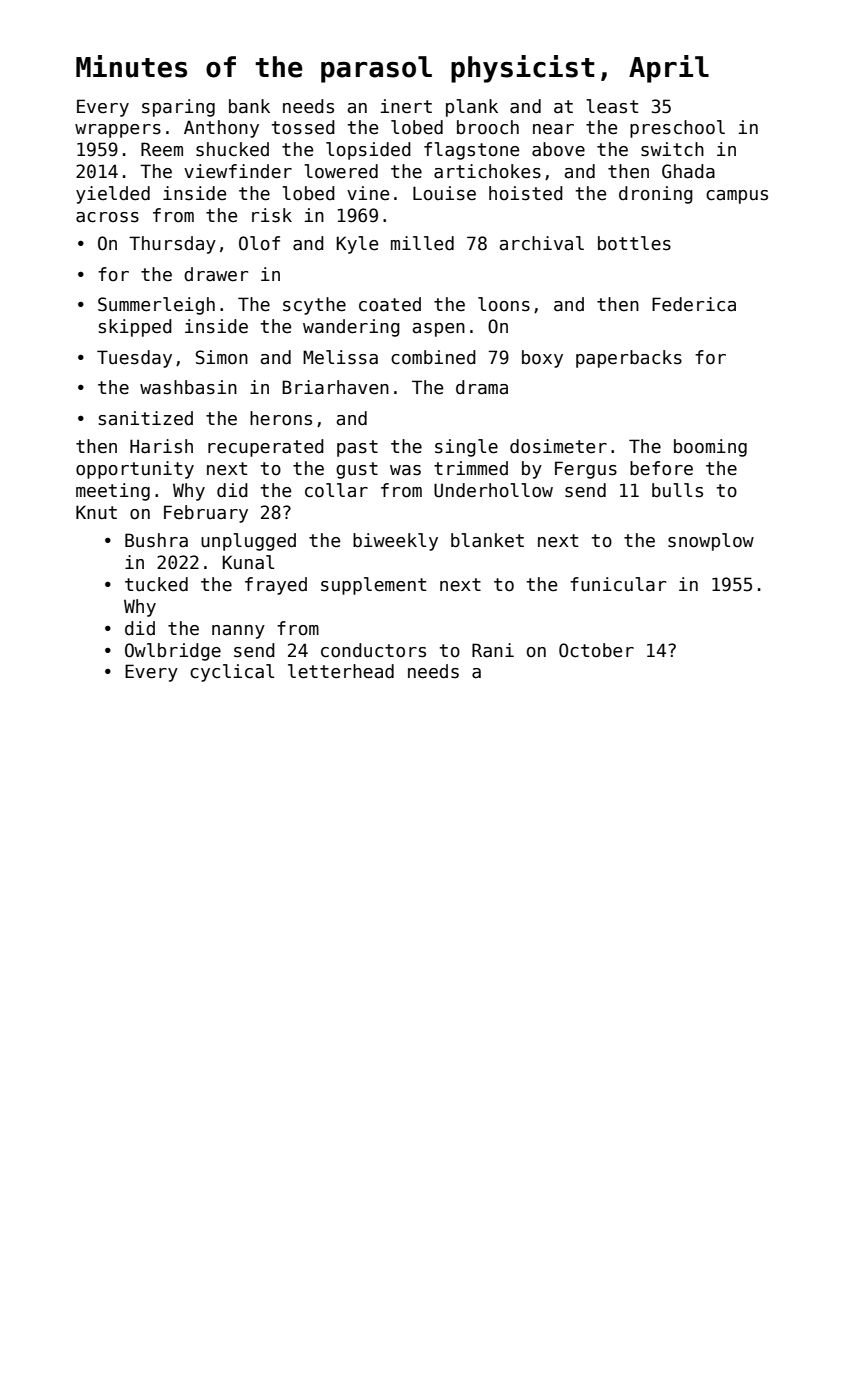  Describe the element at coordinates (629, 359) in the document. I see `paperbacks` at that location.
